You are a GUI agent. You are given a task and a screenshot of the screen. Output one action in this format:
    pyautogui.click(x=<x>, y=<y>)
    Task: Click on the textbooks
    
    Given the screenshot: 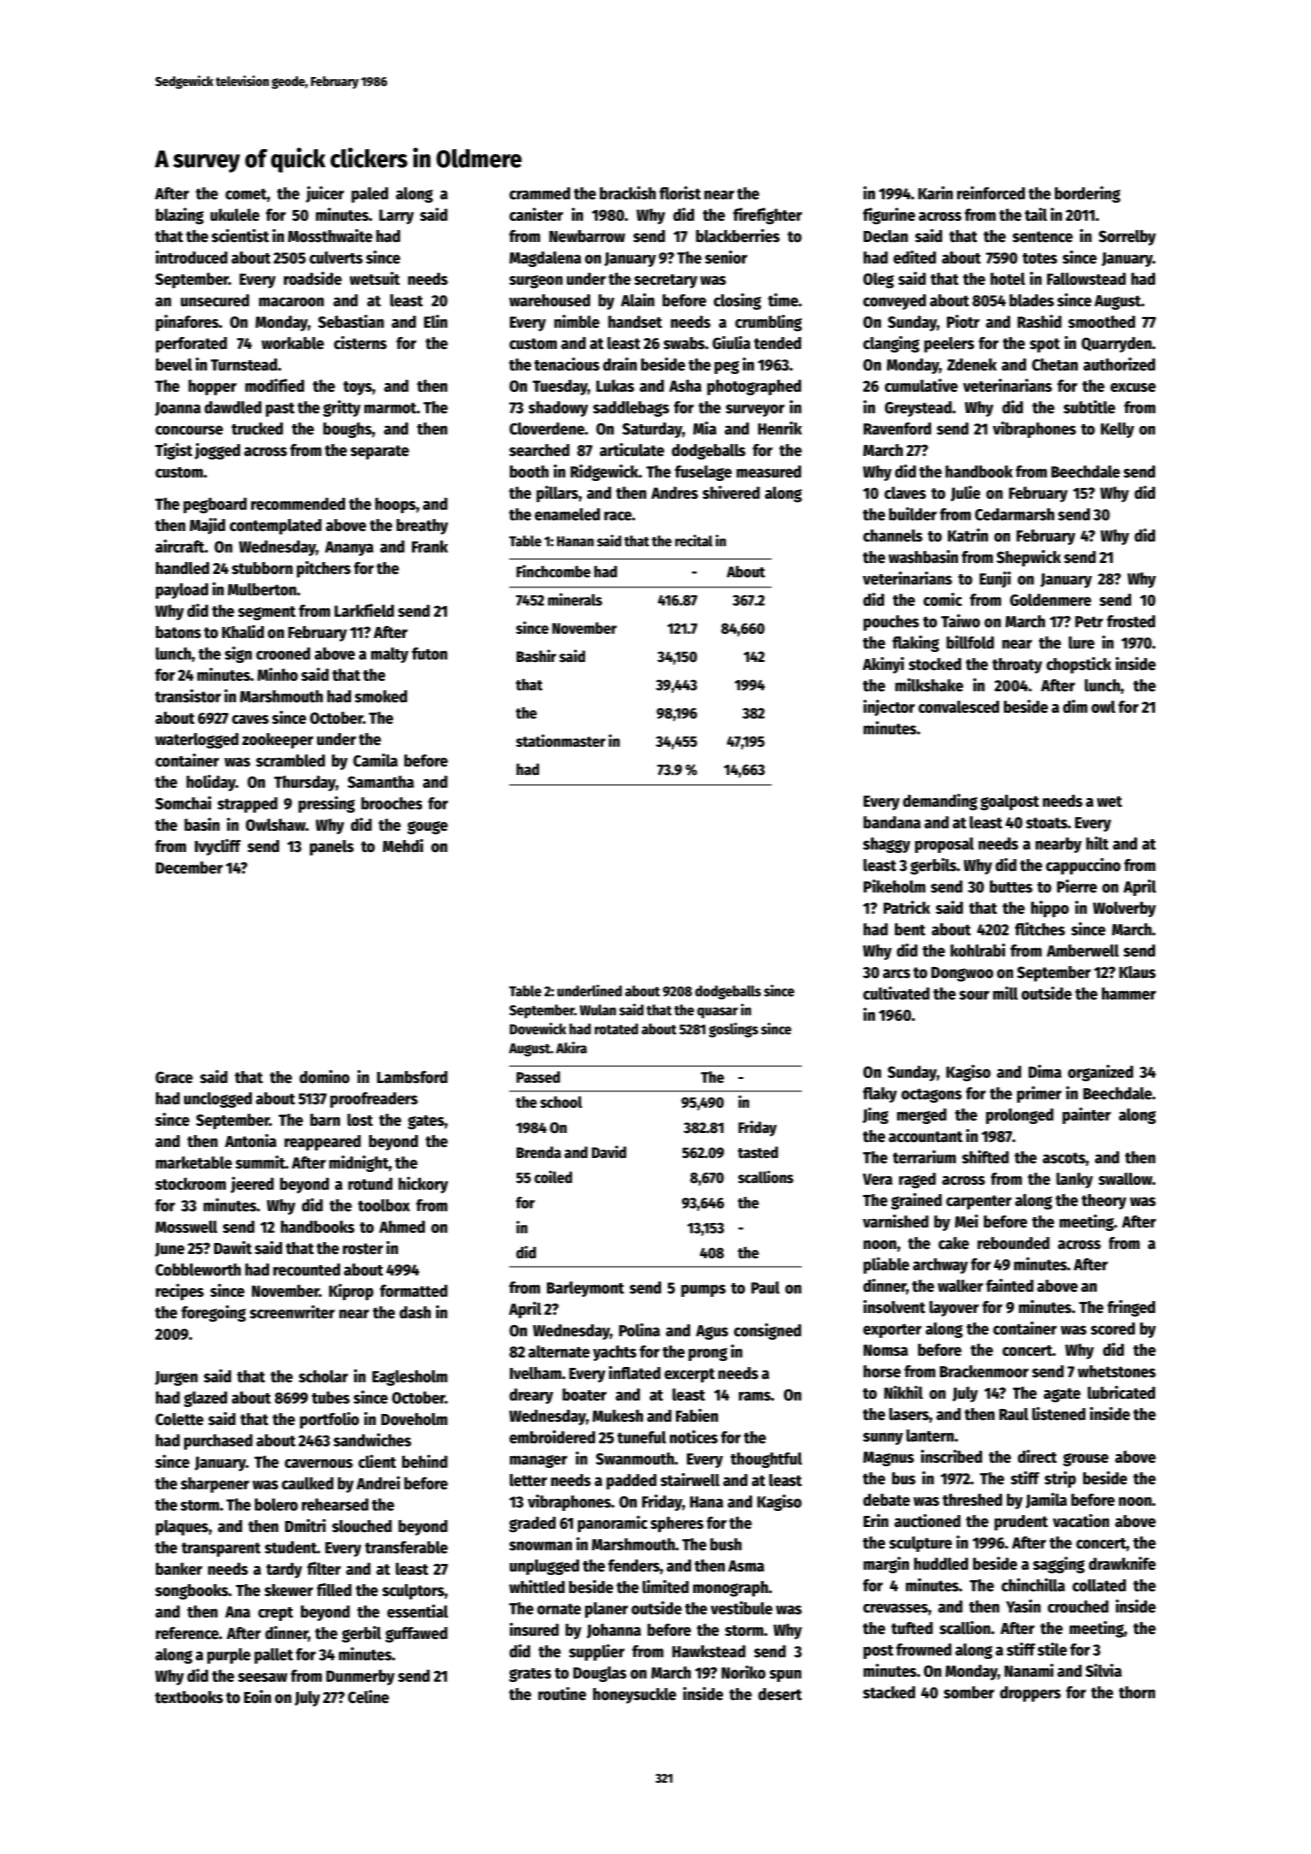 What is the action you would take?
    pyautogui.click(x=189, y=1697)
